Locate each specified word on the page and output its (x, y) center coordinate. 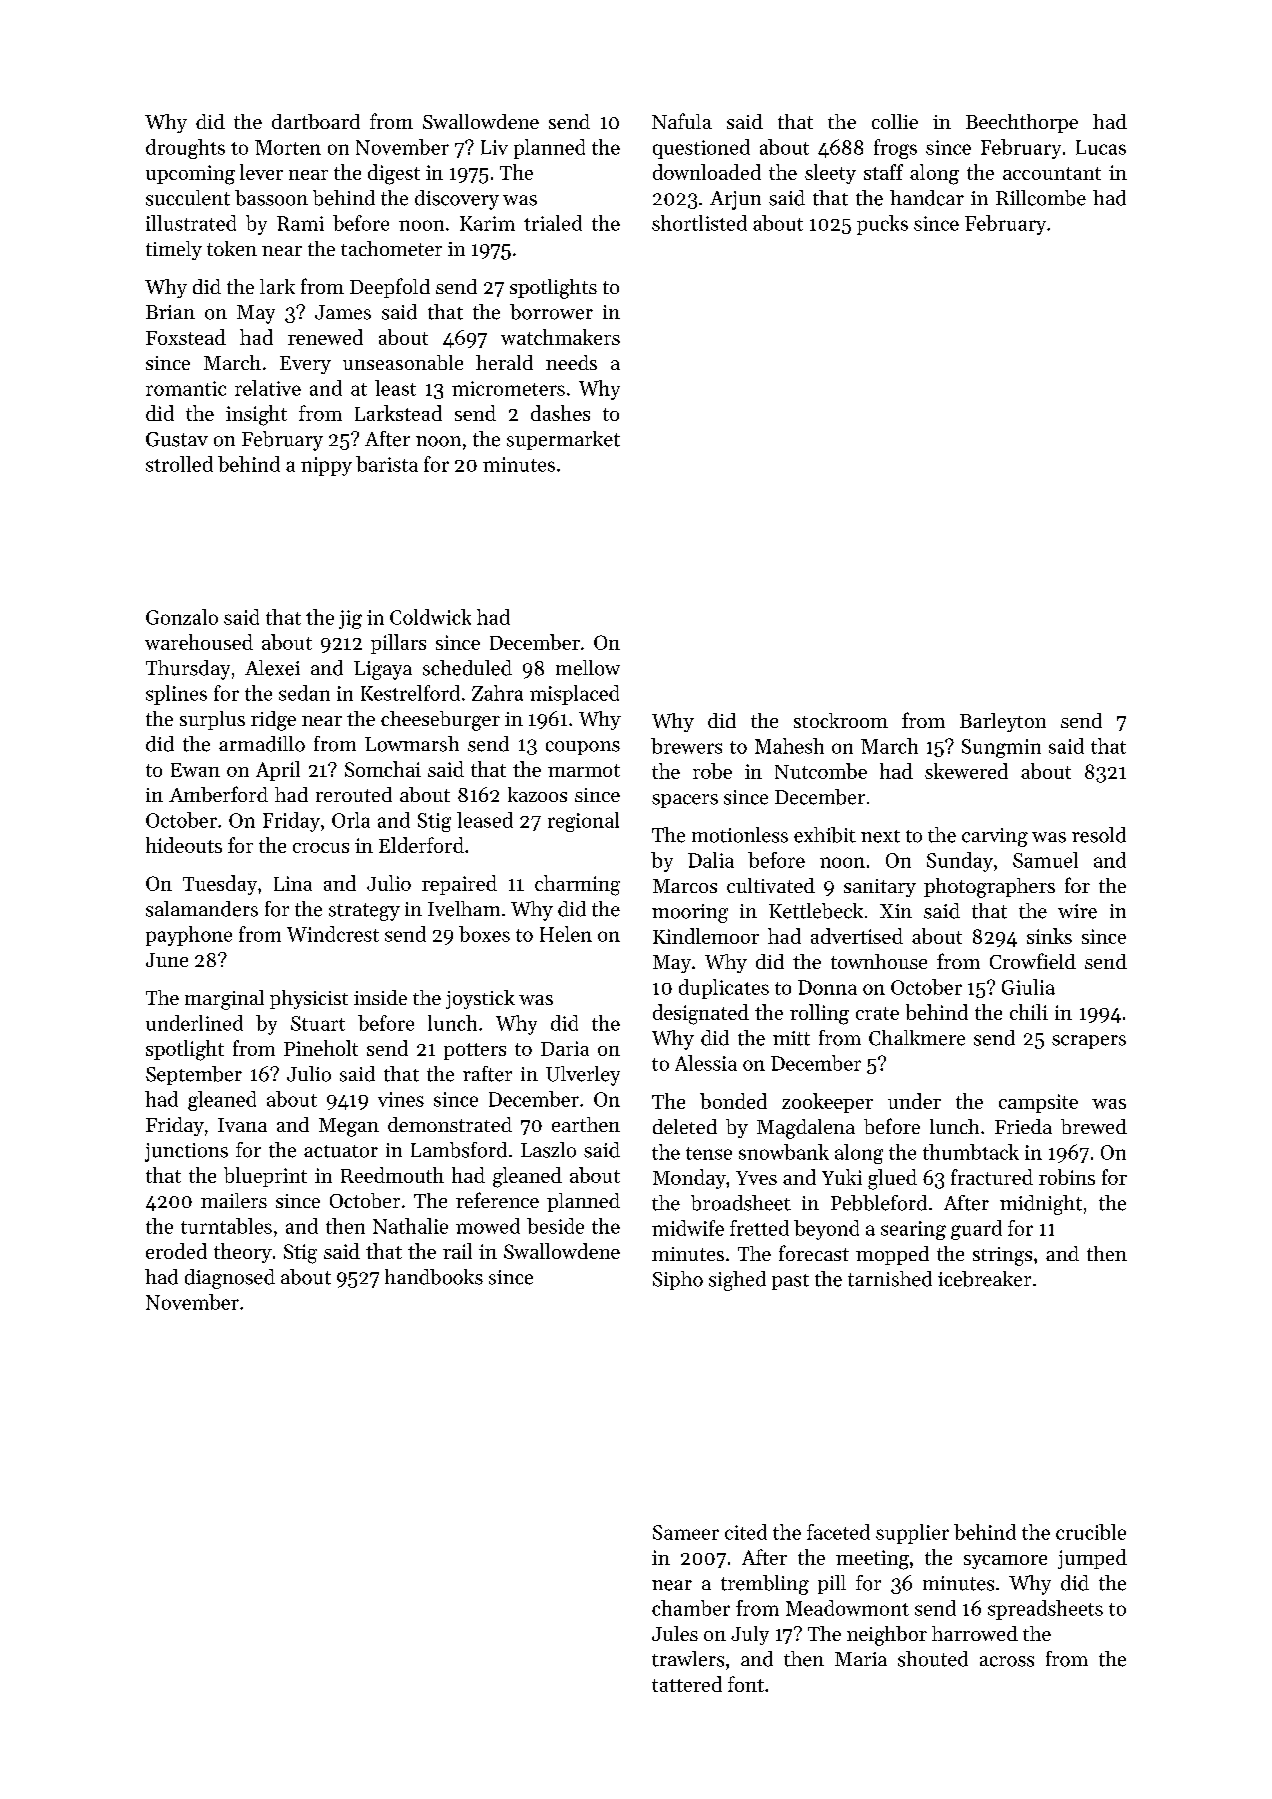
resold (1099, 835)
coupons (583, 748)
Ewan (195, 770)
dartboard (316, 121)
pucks (882, 225)
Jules (675, 1633)
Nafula (682, 121)
